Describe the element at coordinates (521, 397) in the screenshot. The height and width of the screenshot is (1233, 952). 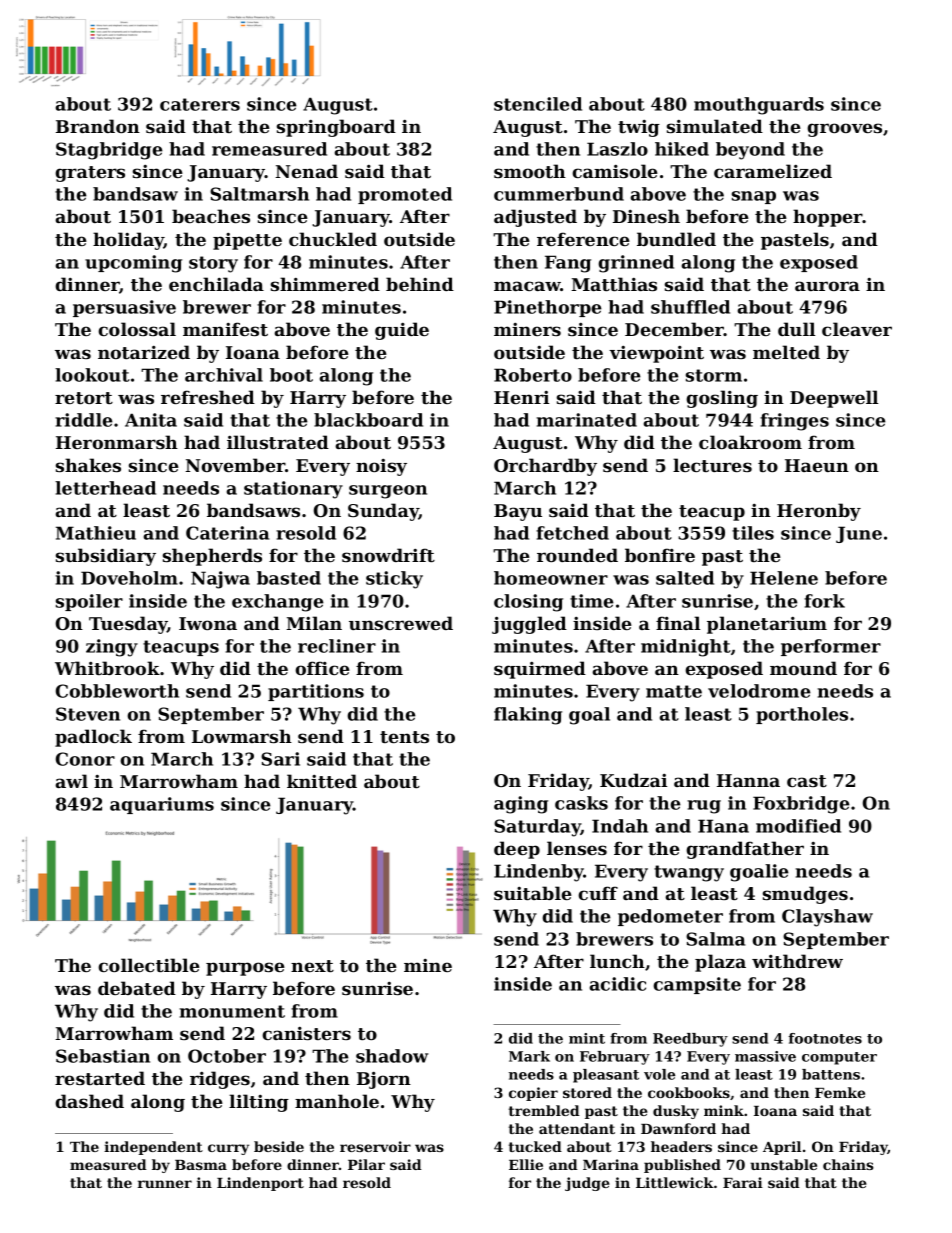
I see `Henri` at that location.
